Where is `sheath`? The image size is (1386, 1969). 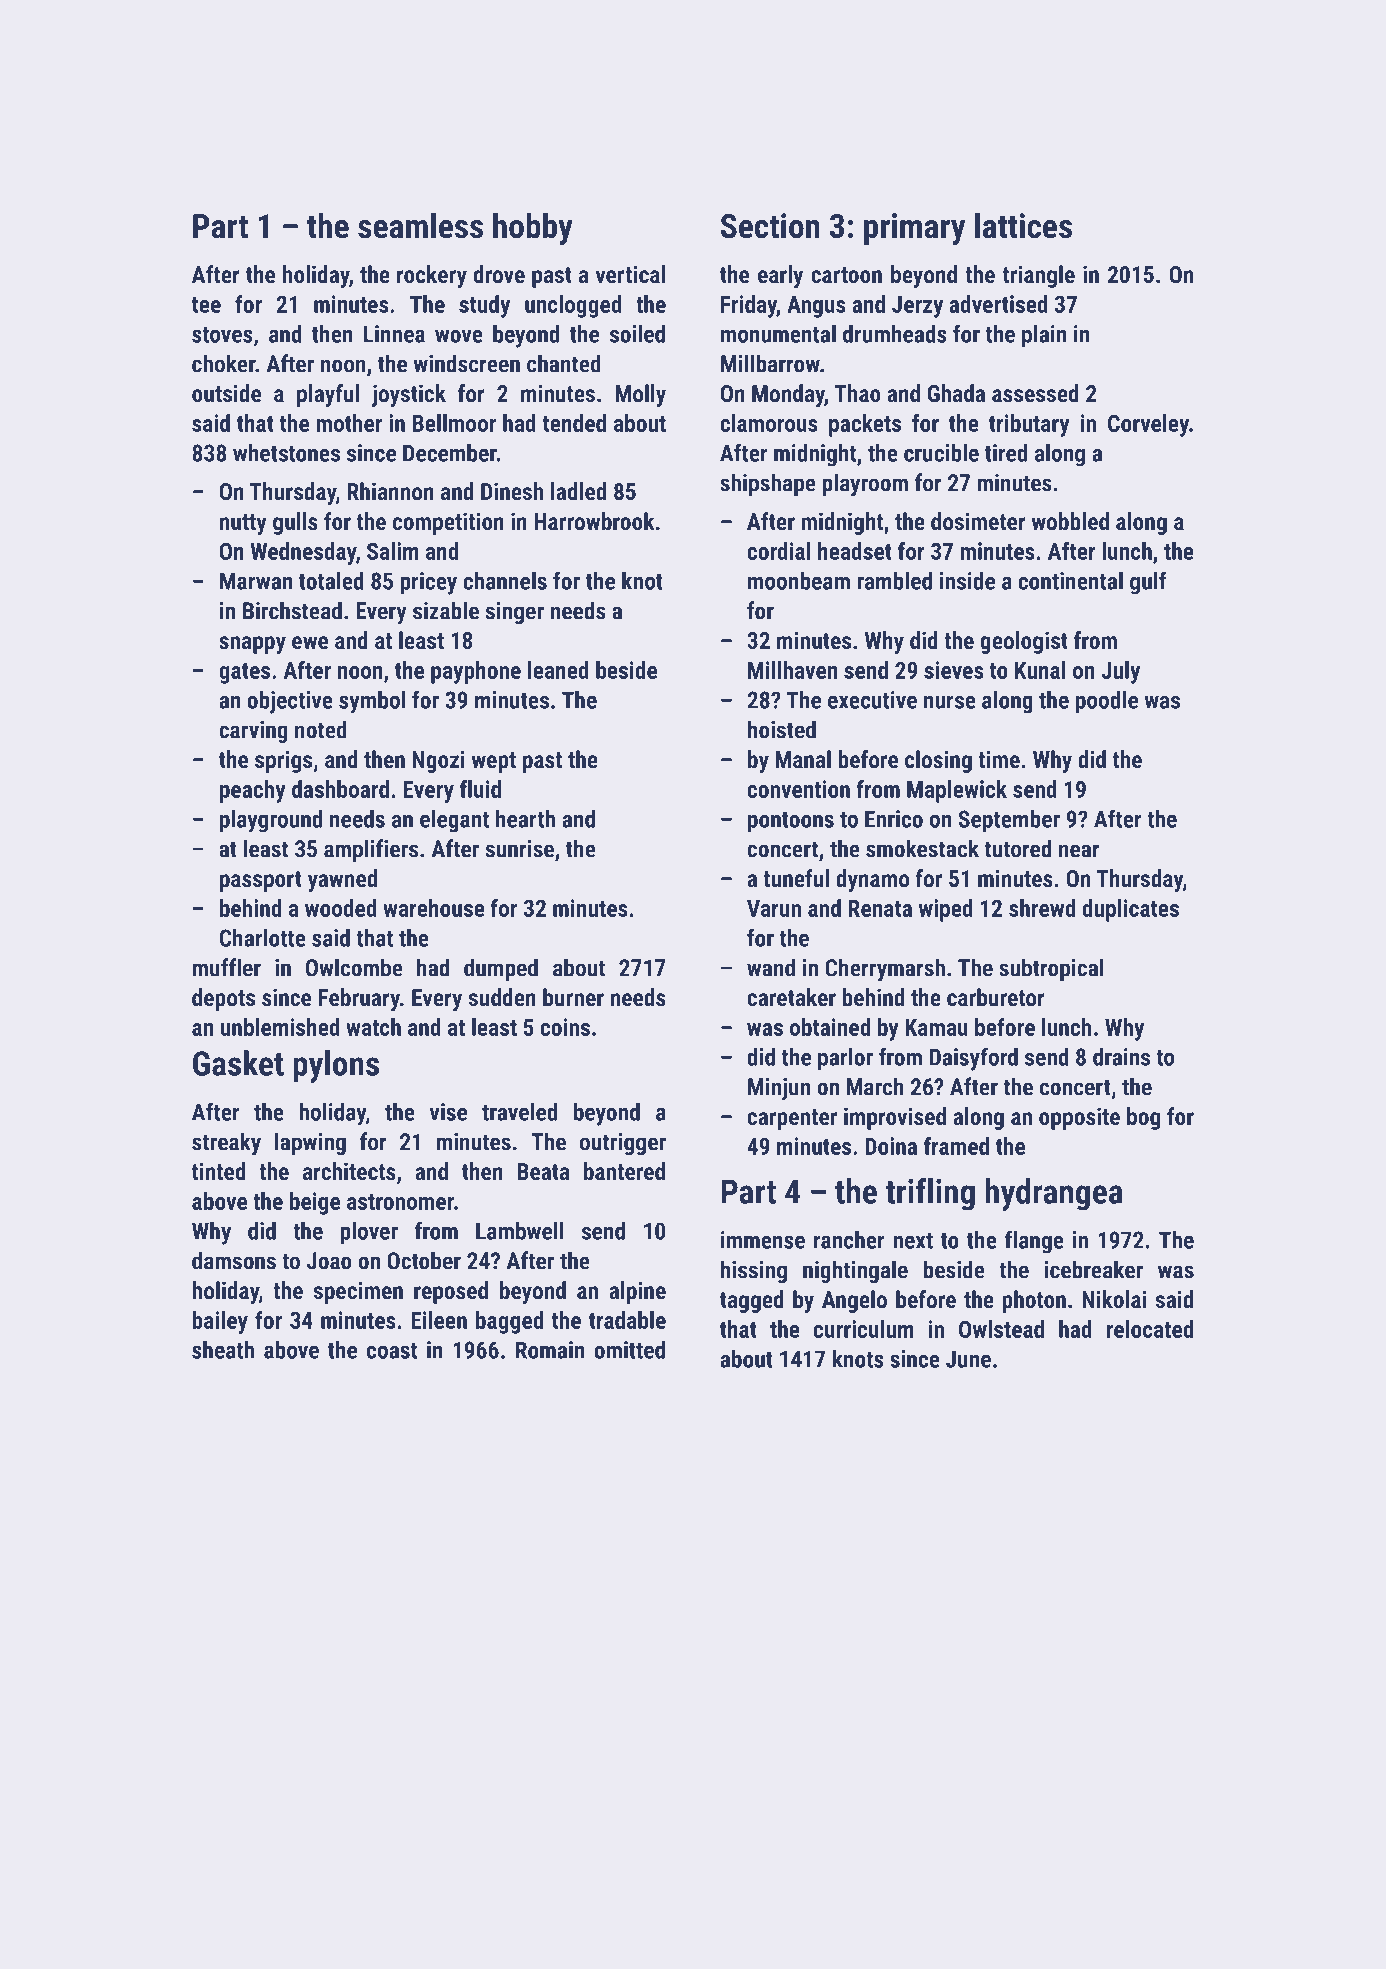 sheath is located at coordinates (223, 1350).
